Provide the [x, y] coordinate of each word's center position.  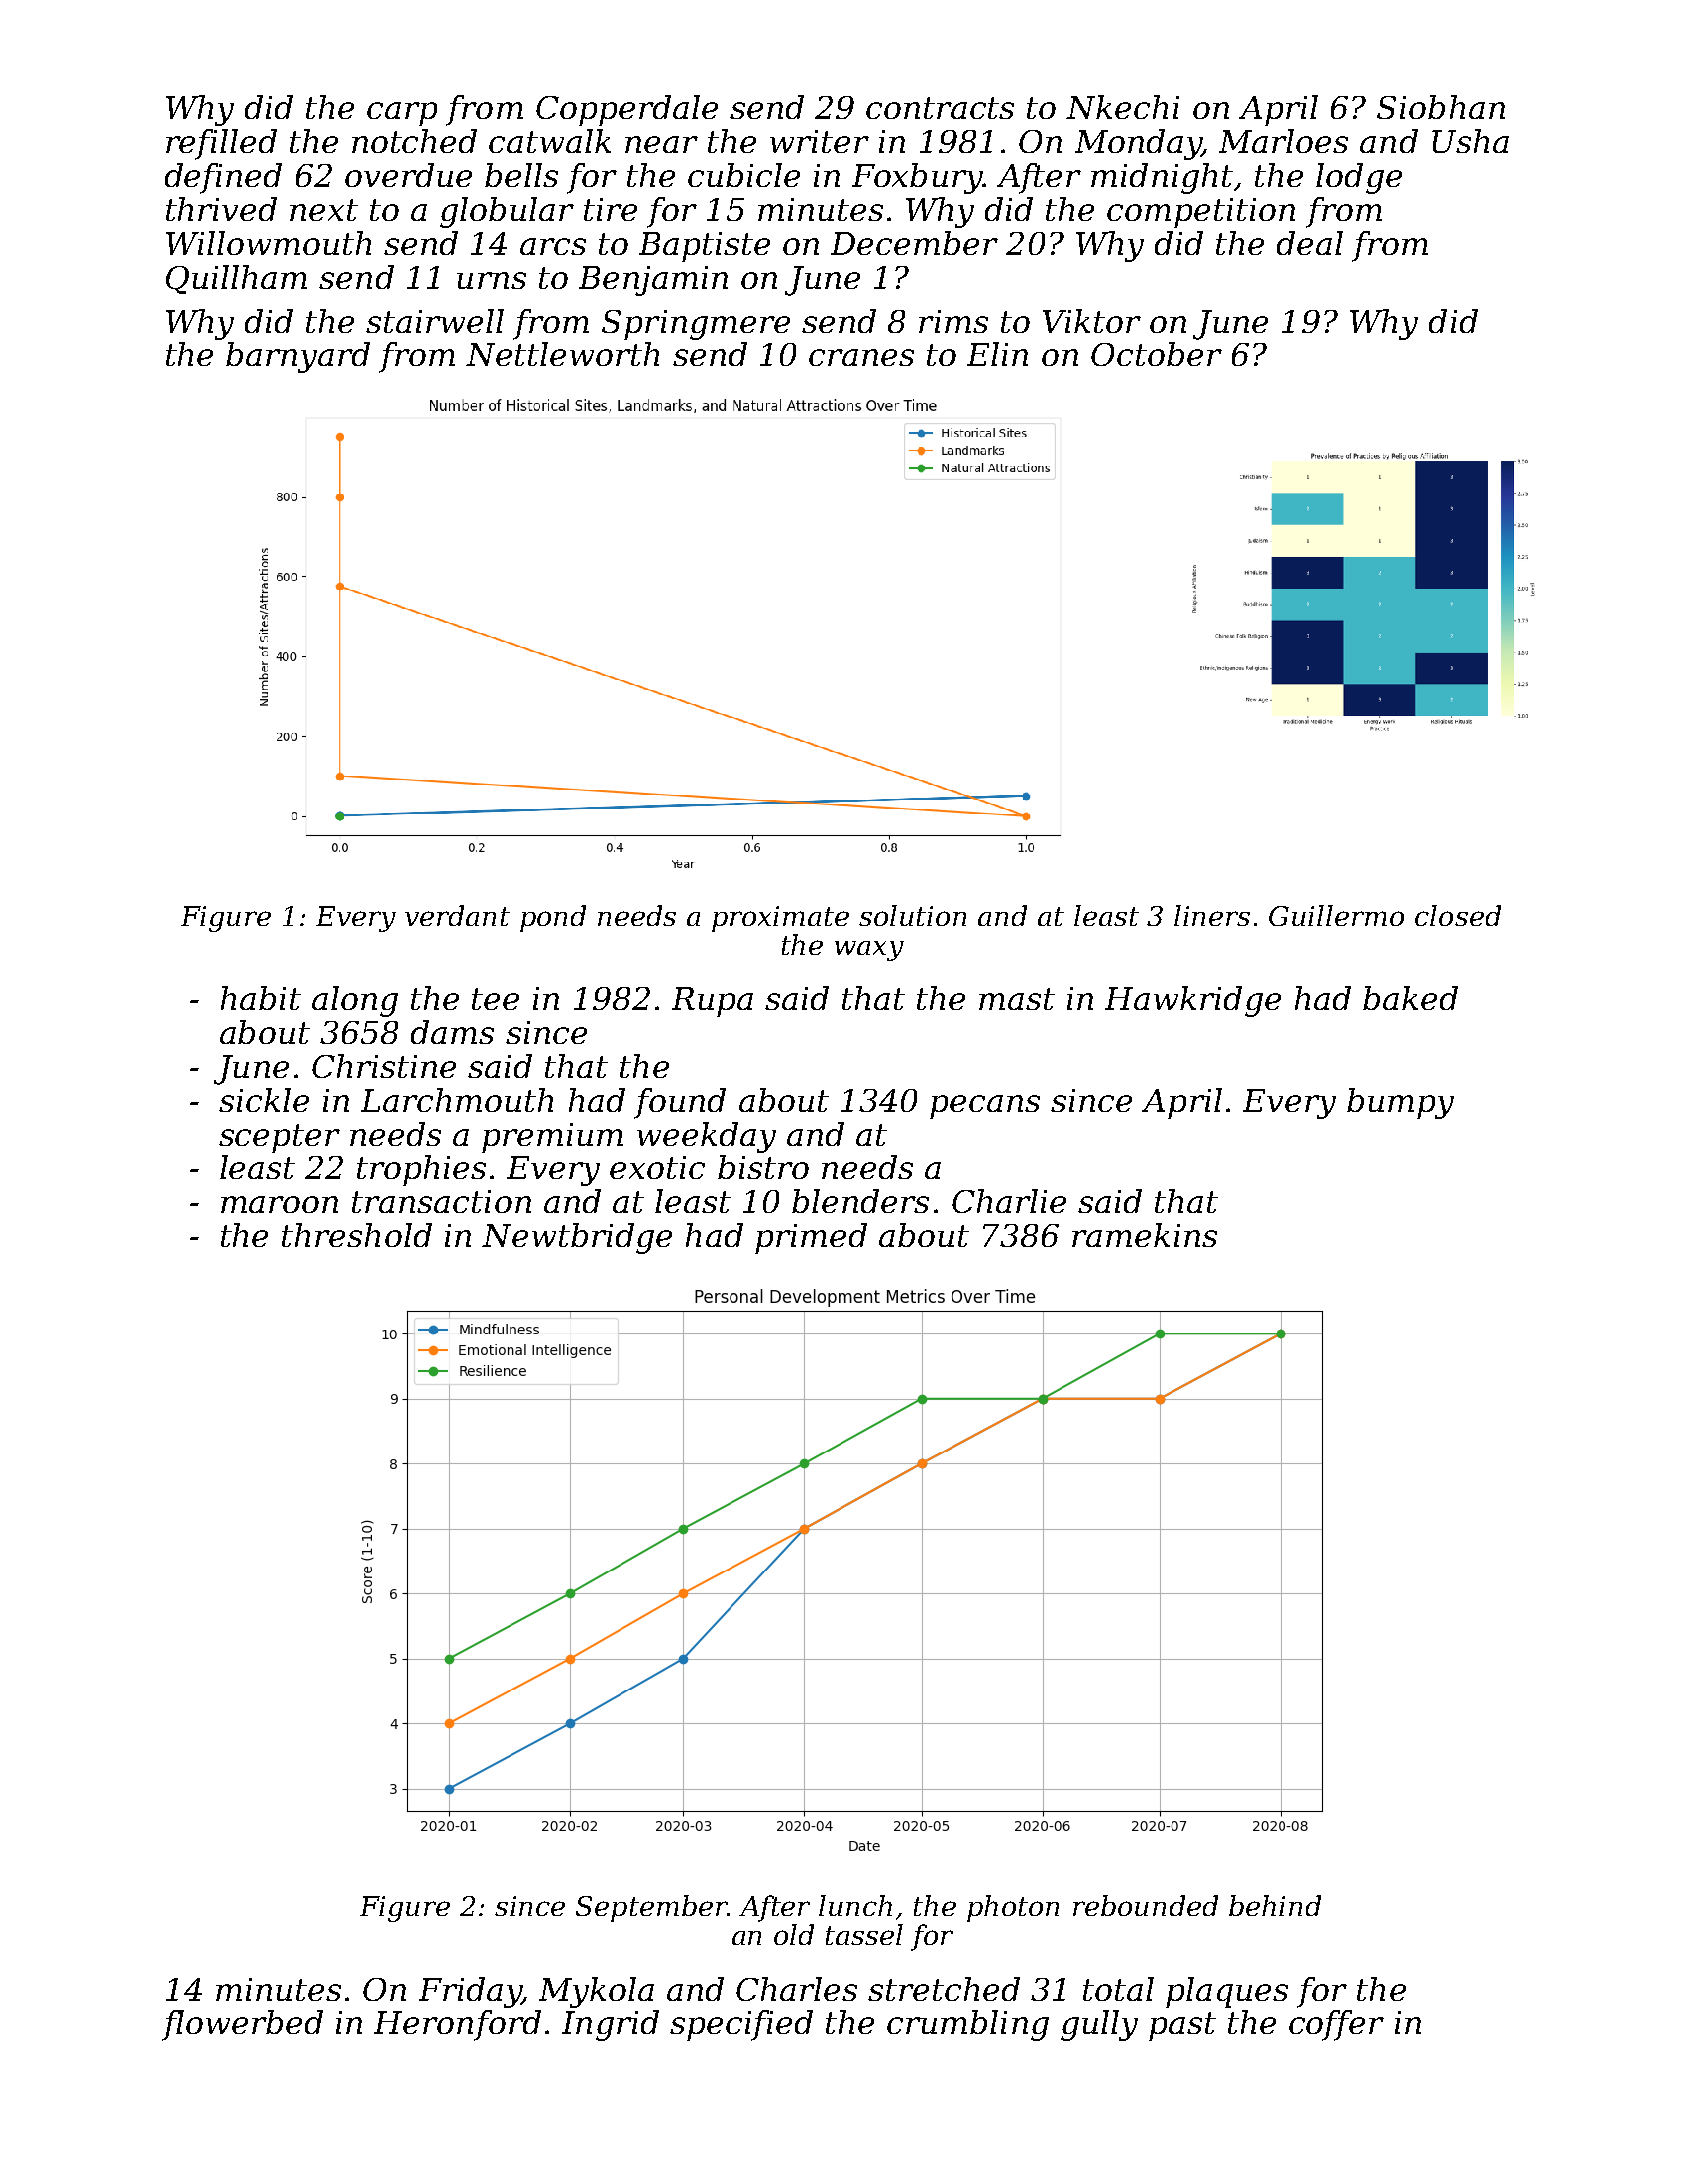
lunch [855, 1905]
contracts [940, 108]
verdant [457, 915]
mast [1017, 999]
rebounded [1145, 1905]
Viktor [1092, 321]
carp [402, 114]
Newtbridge [577, 1238]
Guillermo [1336, 915]
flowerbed [242, 2025]
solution [912, 915]
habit [261, 998]
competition [1201, 213]
